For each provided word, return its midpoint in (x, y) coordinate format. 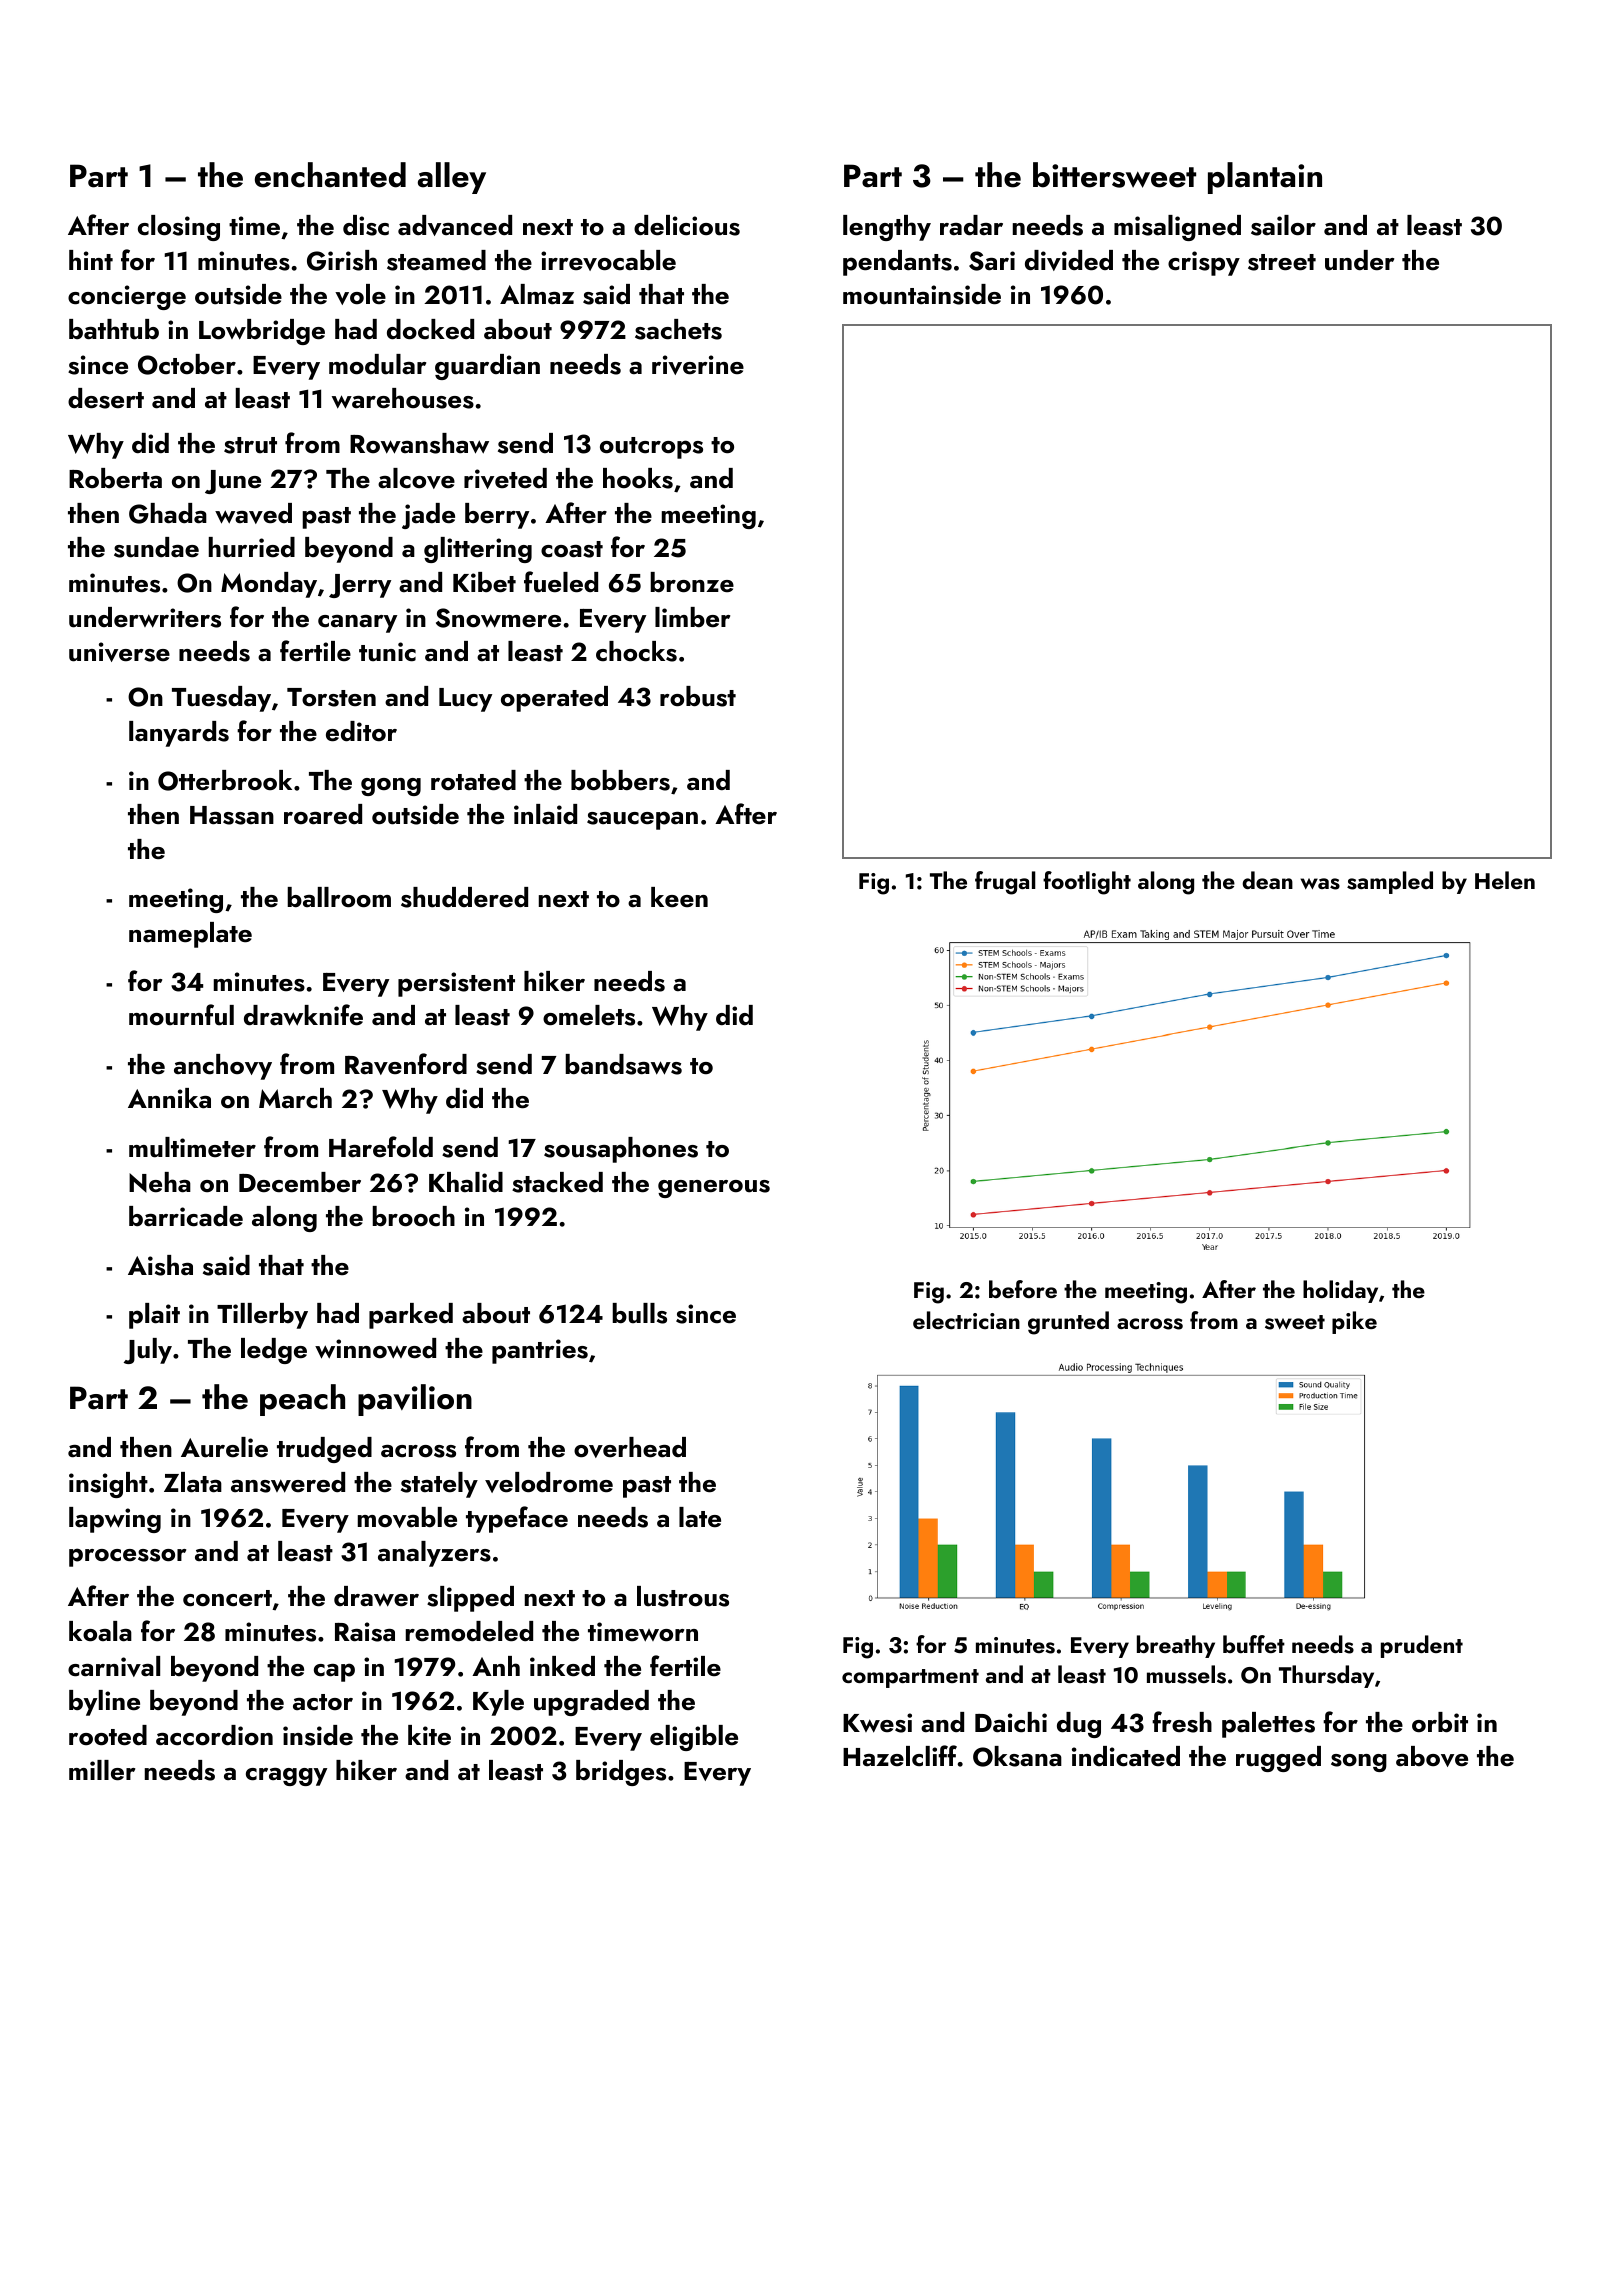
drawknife (303, 1015)
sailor (1283, 225)
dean (1267, 880)
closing (179, 228)
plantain (1265, 178)
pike (1354, 1322)
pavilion (415, 1400)
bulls (639, 1313)
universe (119, 652)
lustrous (683, 1596)
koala (100, 1631)
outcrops (651, 448)
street (1282, 262)
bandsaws (623, 1064)
